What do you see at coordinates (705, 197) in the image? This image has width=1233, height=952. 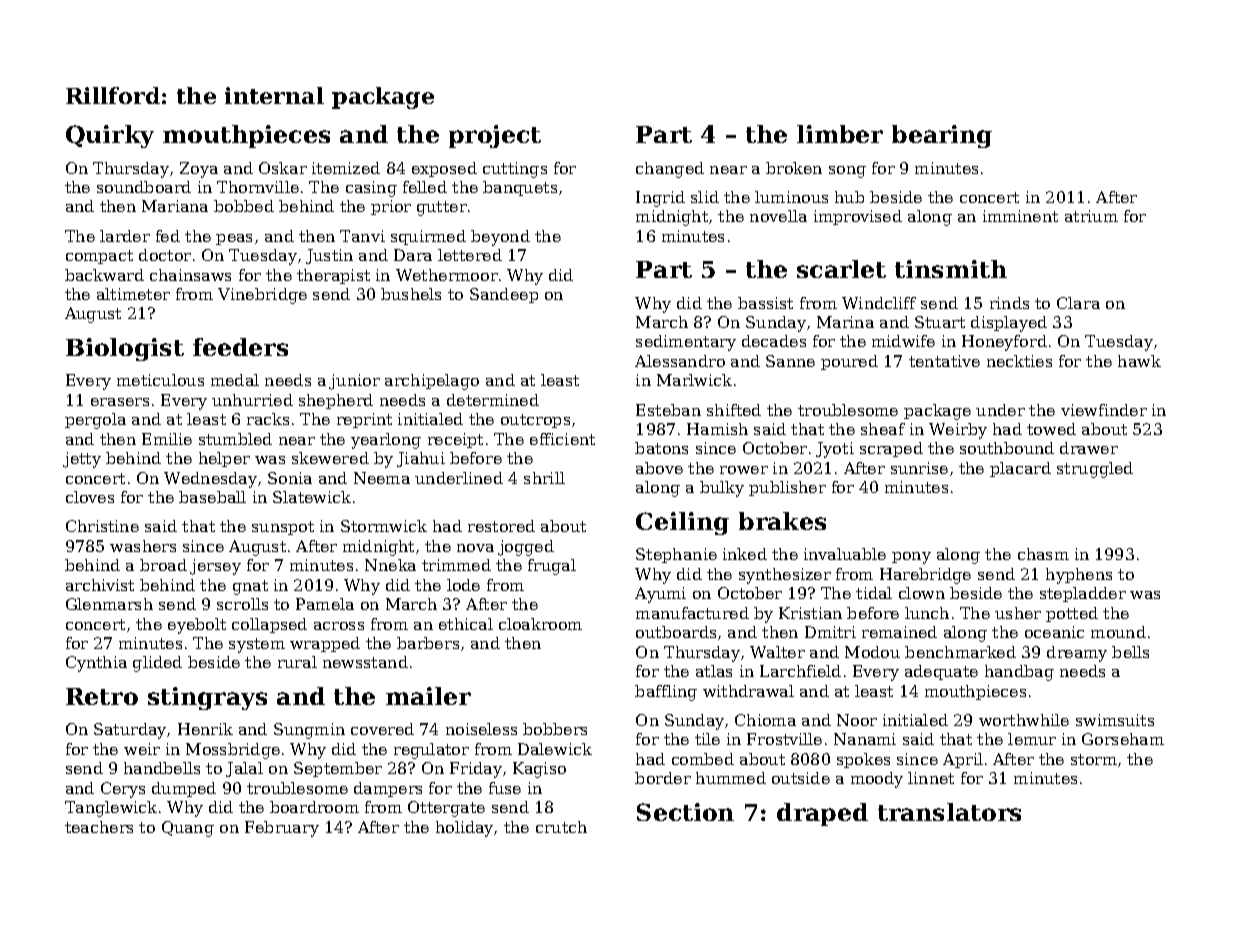 I see `slid` at bounding box center [705, 197].
